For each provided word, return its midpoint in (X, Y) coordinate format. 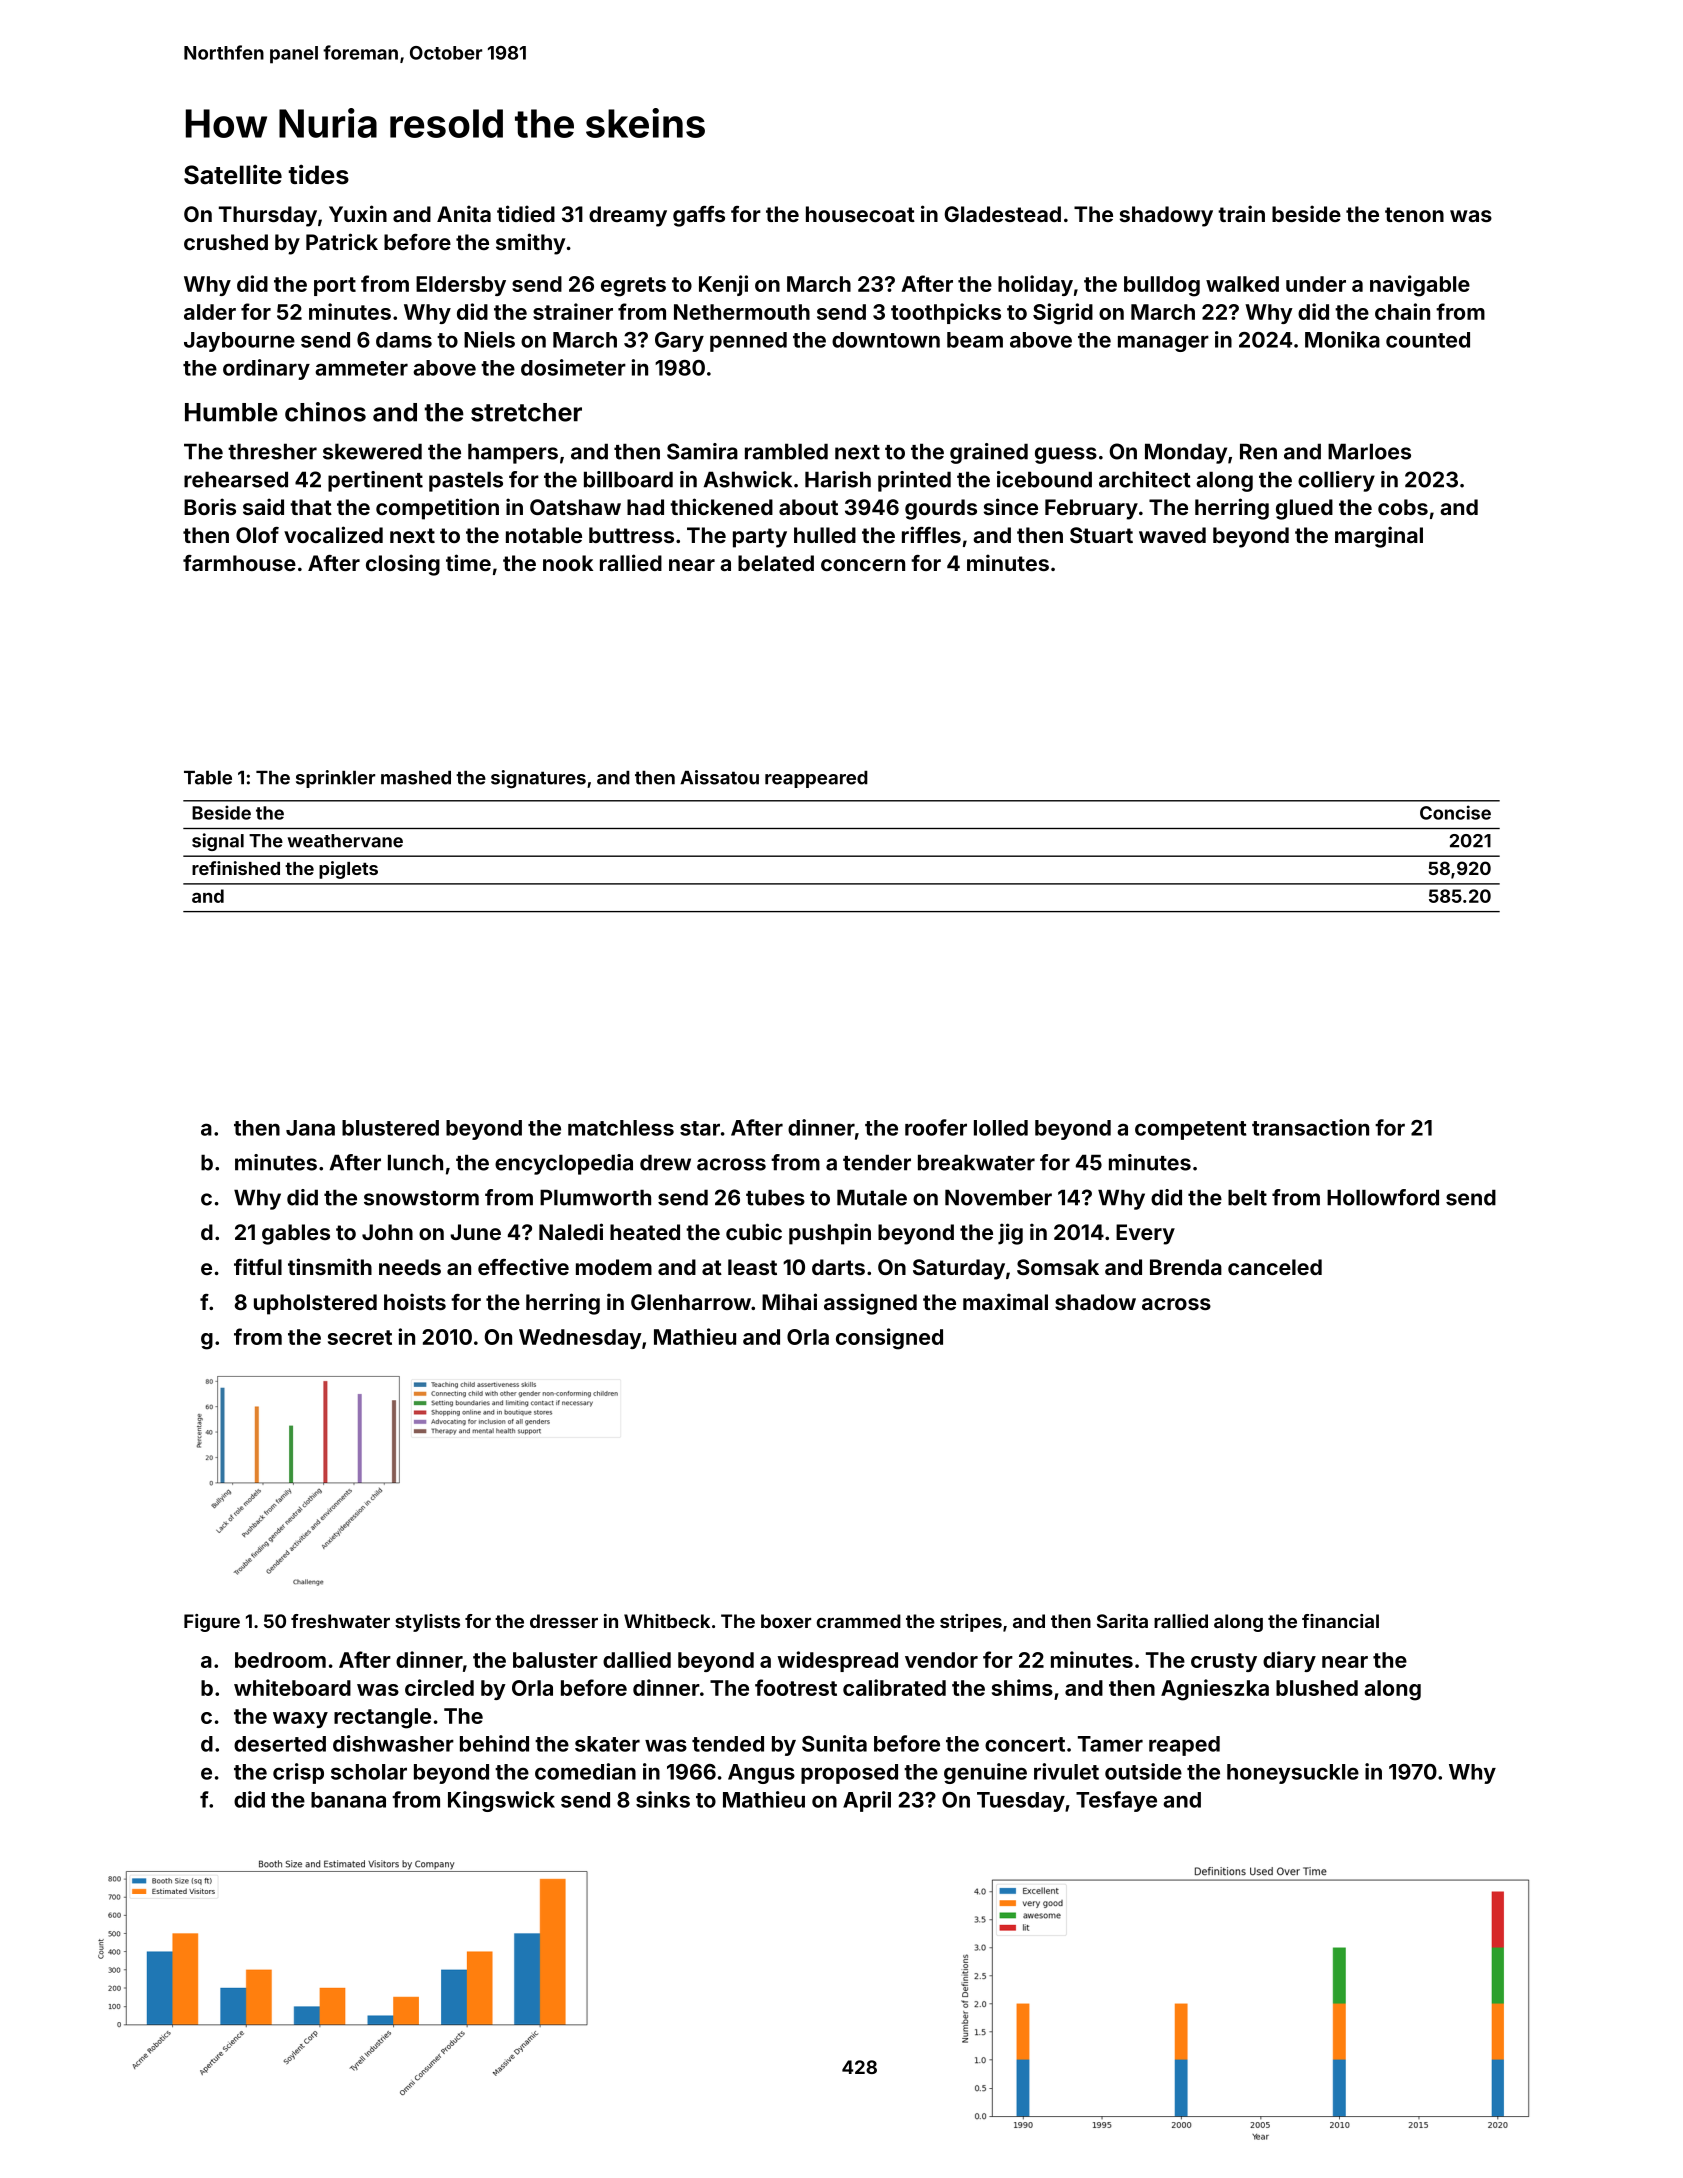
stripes (971, 1623)
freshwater (340, 1621)
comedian (585, 1771)
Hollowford (1383, 1197)
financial (1340, 1621)
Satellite (233, 175)
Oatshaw (575, 507)
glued (1304, 509)
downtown (886, 340)
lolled (1001, 1128)
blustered (390, 1128)
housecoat (860, 214)
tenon (1414, 214)
